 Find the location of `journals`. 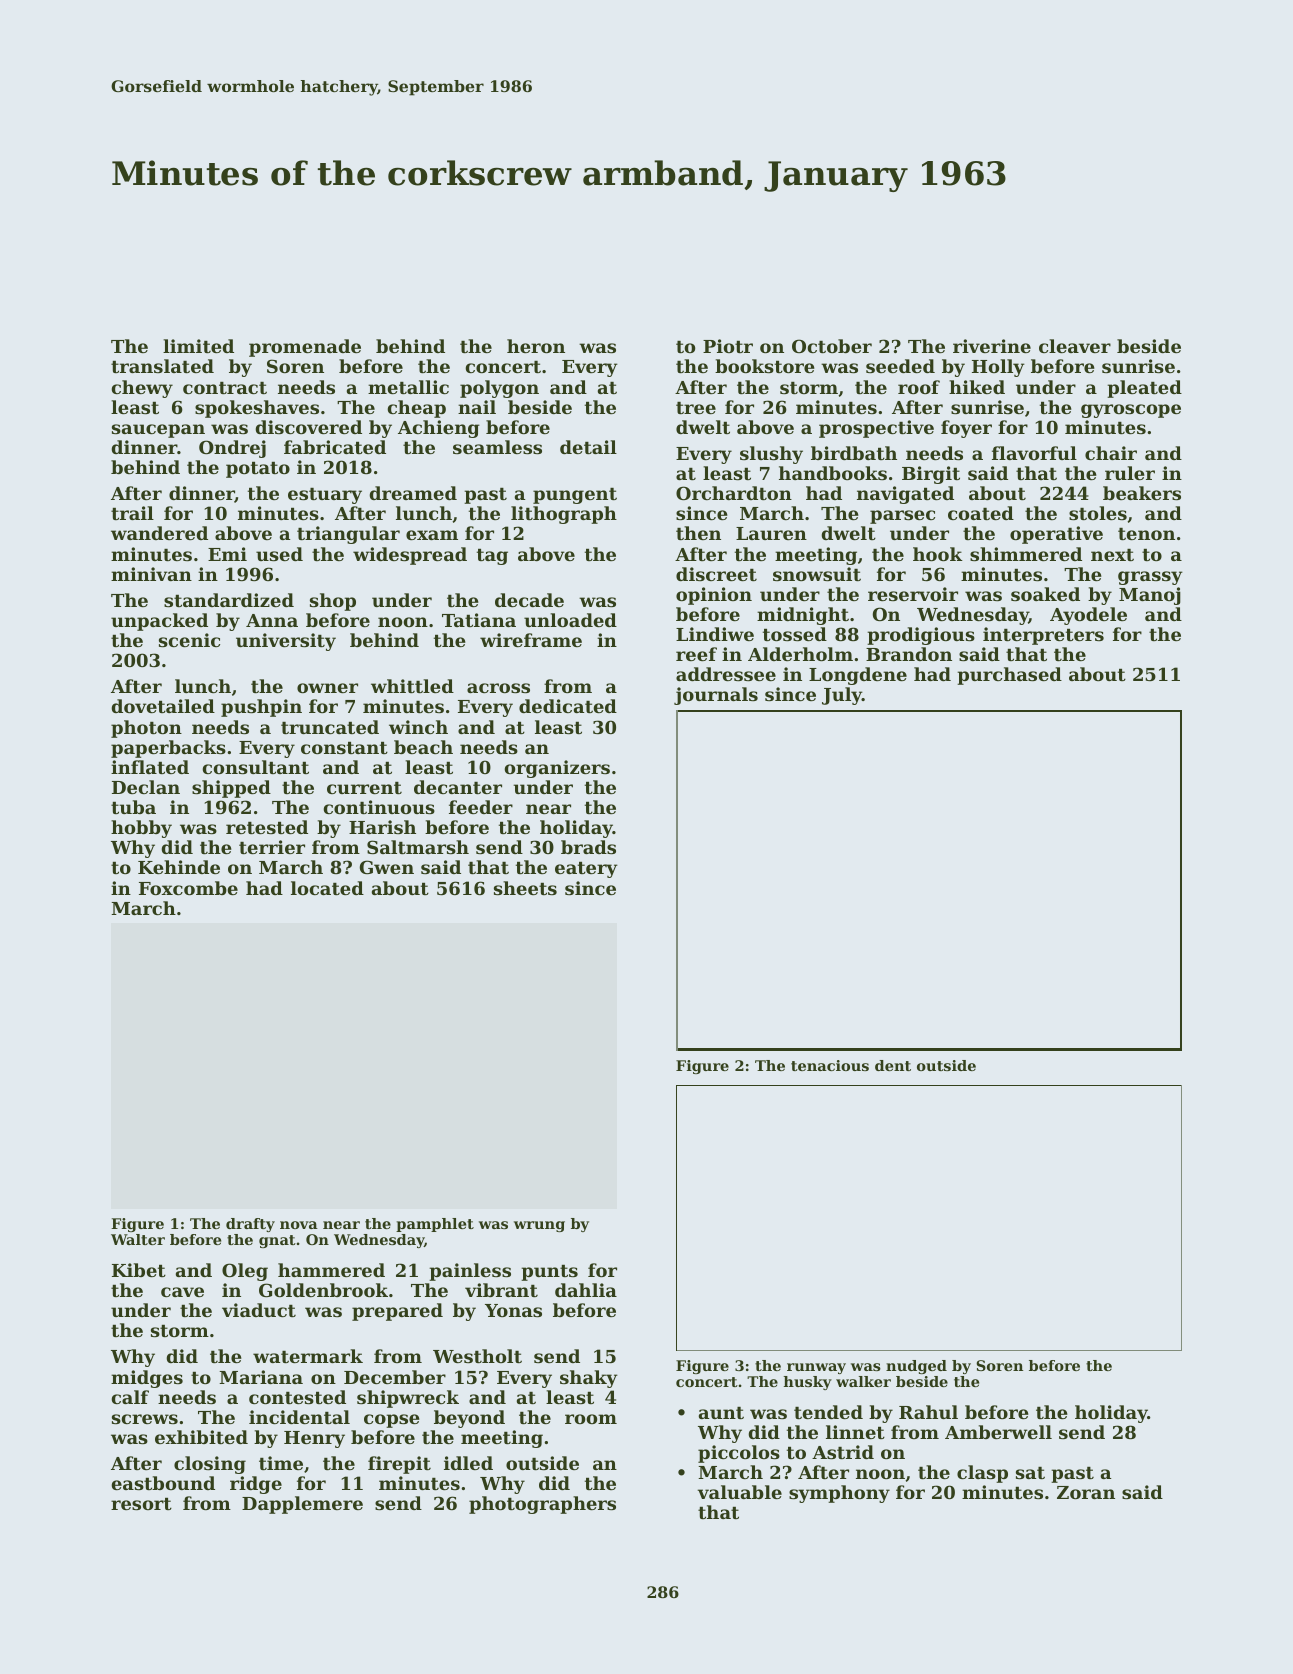

journals is located at coordinates (716, 696).
